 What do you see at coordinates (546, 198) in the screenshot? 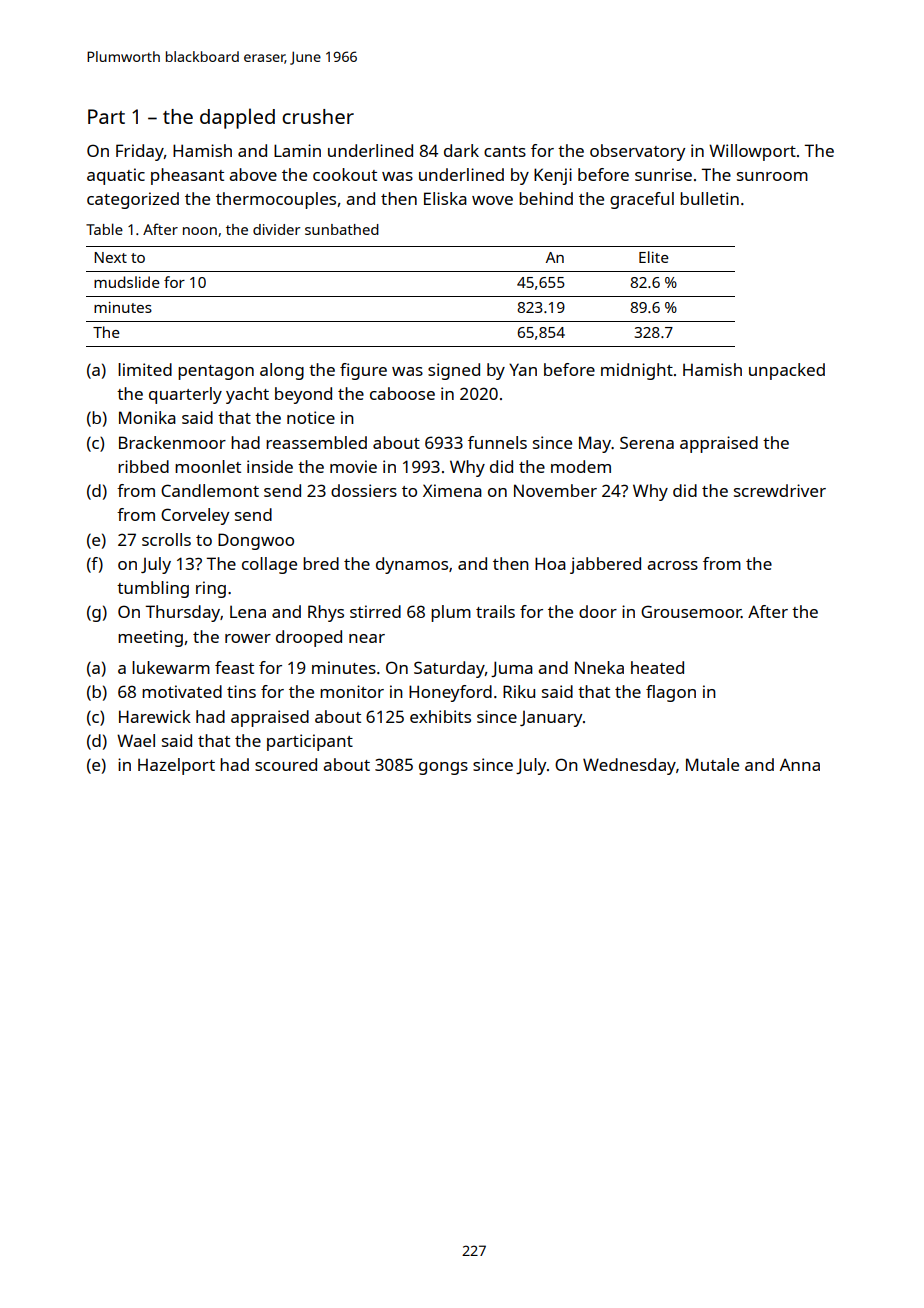
I see `behind` at bounding box center [546, 198].
